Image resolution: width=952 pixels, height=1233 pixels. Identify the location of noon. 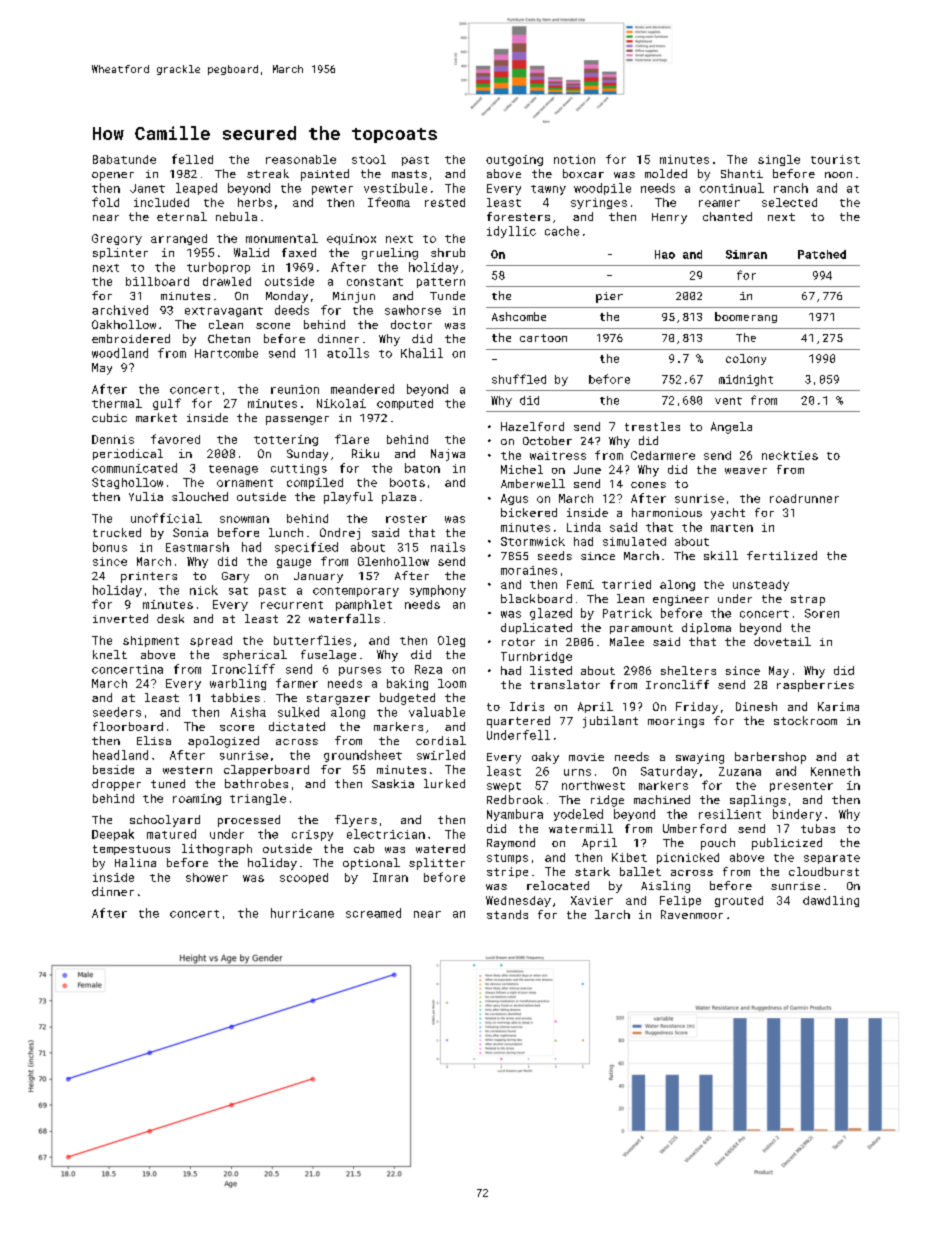
(838, 175).
